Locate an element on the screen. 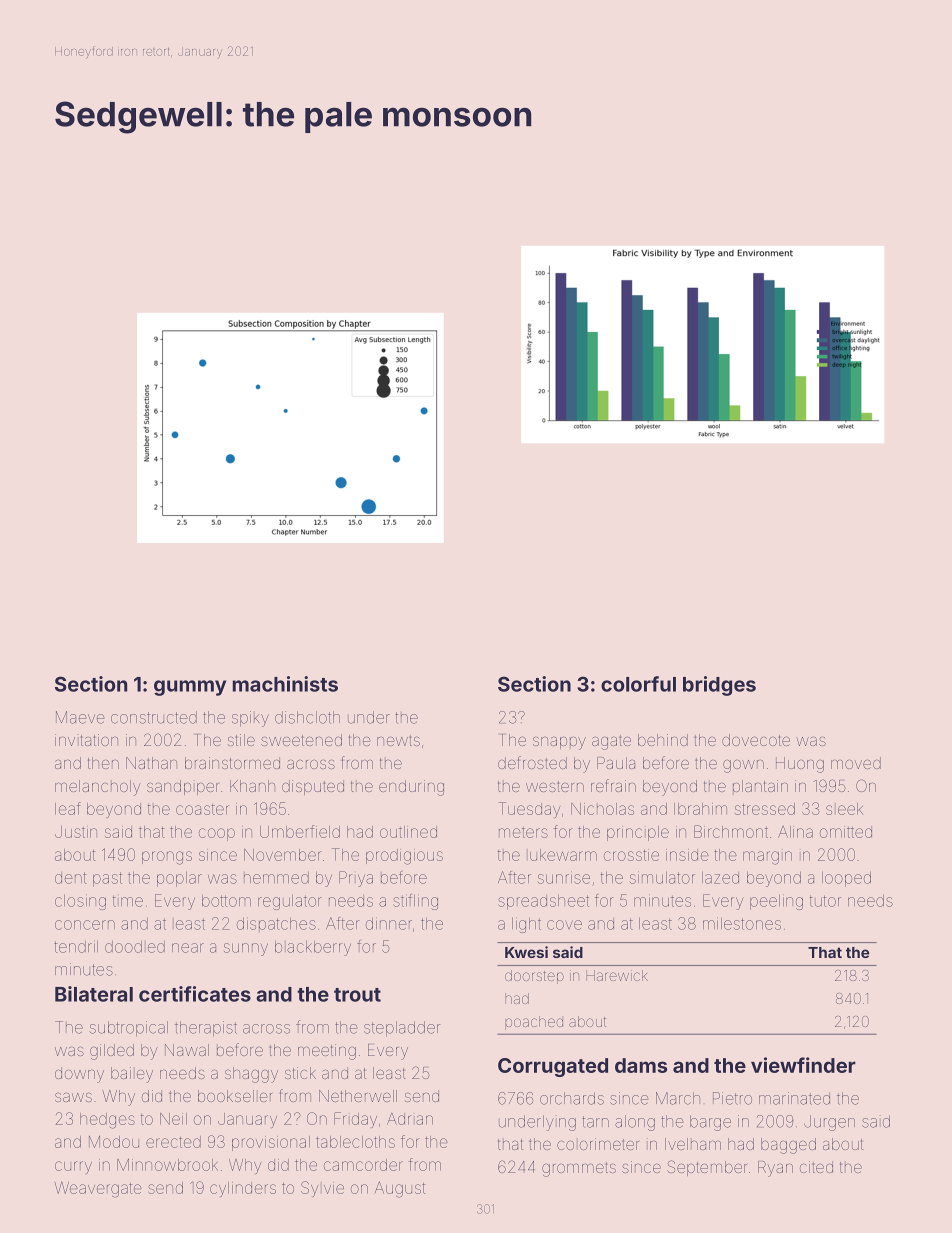 This screenshot has height=1233, width=952. tutor is located at coordinates (825, 901).
